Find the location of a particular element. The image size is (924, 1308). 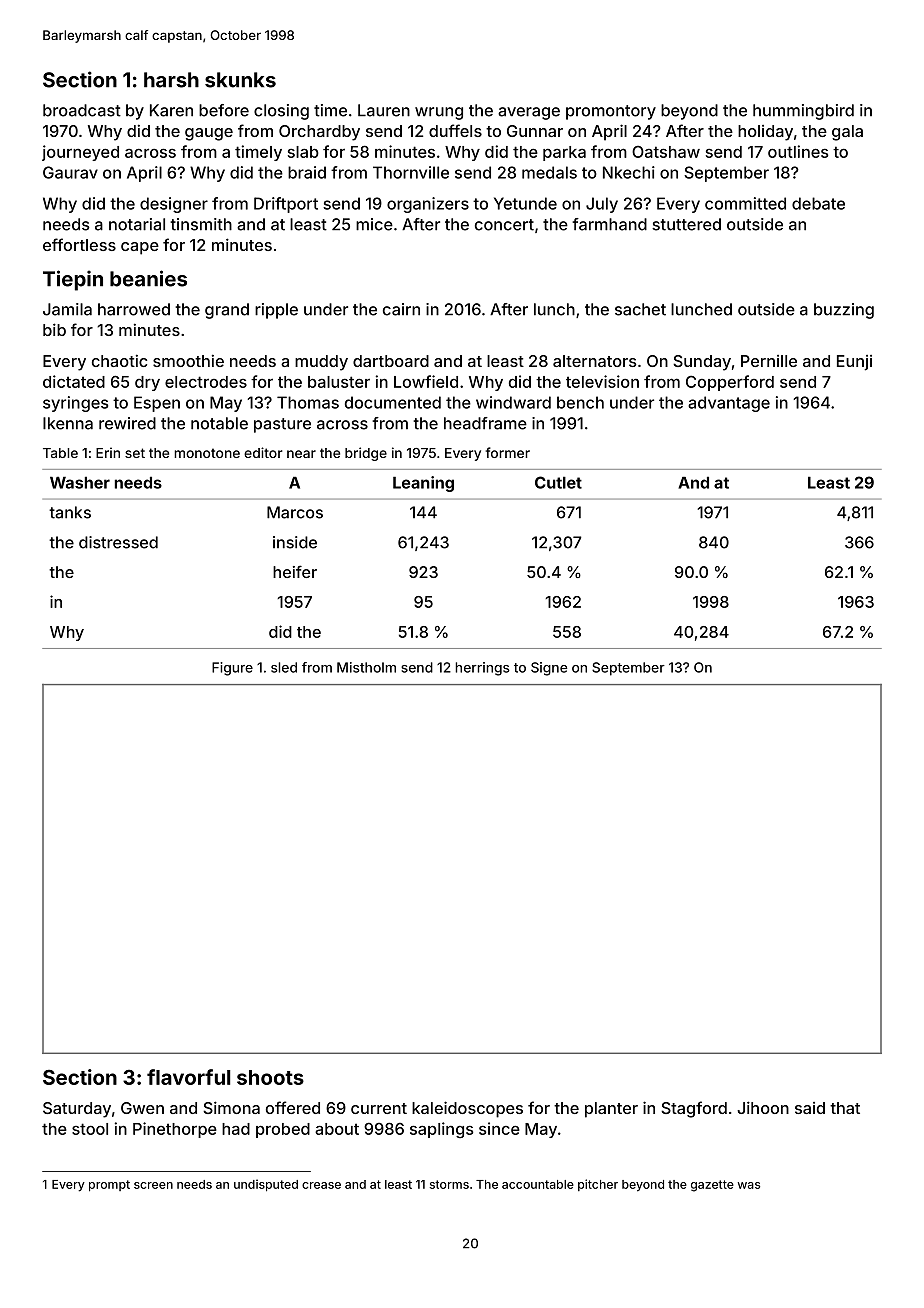

gazette is located at coordinates (712, 1186).
